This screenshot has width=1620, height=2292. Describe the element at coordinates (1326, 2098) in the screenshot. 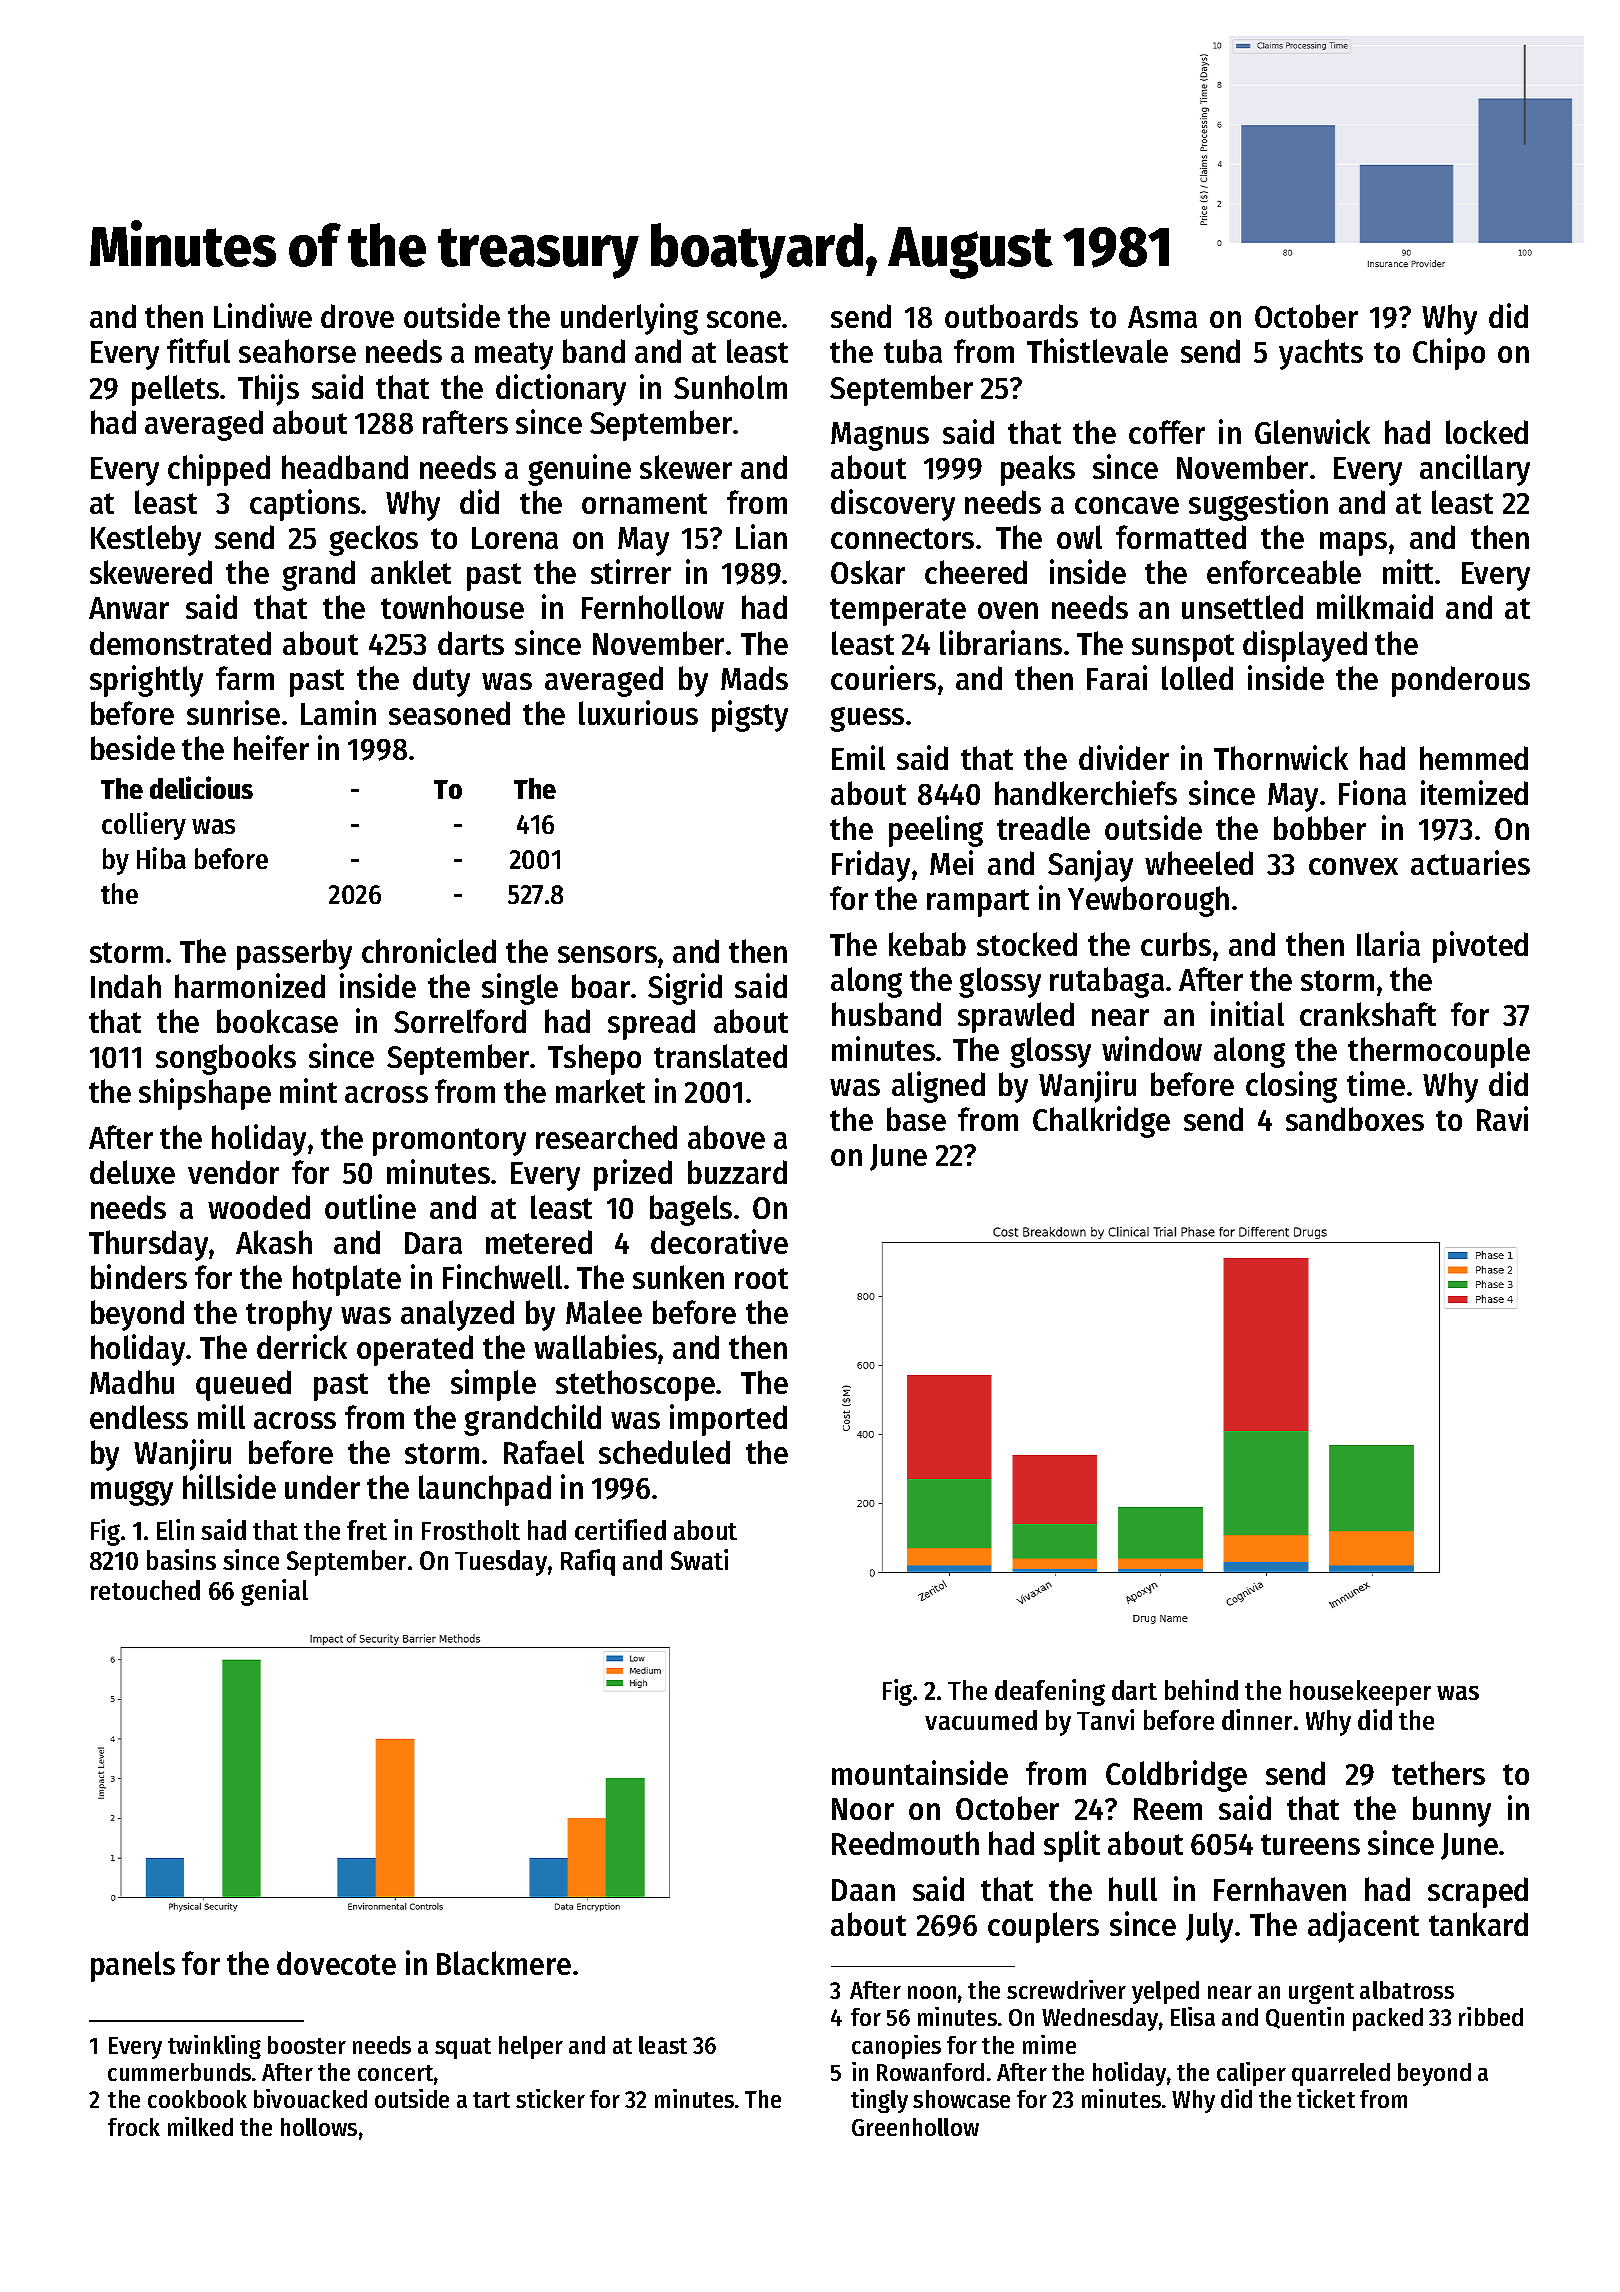

I see `ticket` at that location.
